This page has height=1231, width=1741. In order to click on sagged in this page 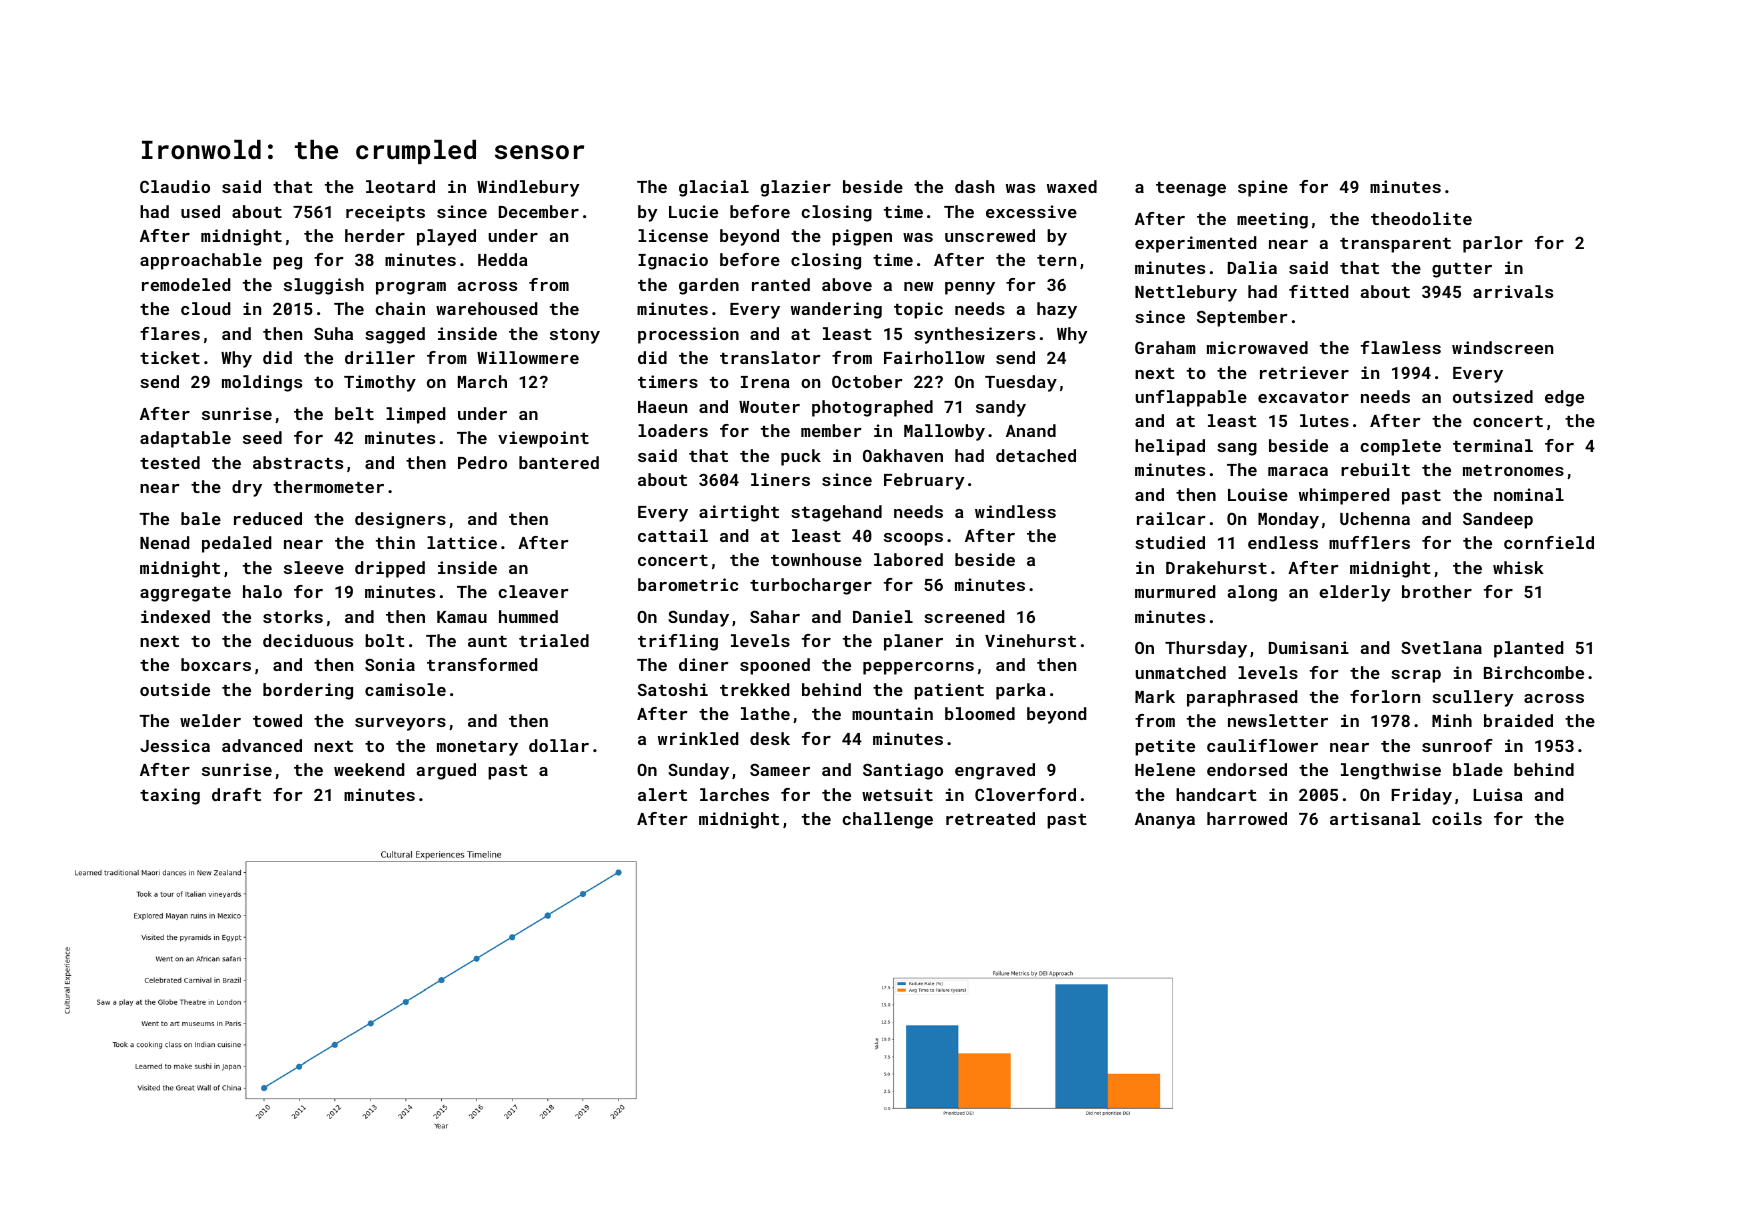, I will do `click(395, 335)`.
